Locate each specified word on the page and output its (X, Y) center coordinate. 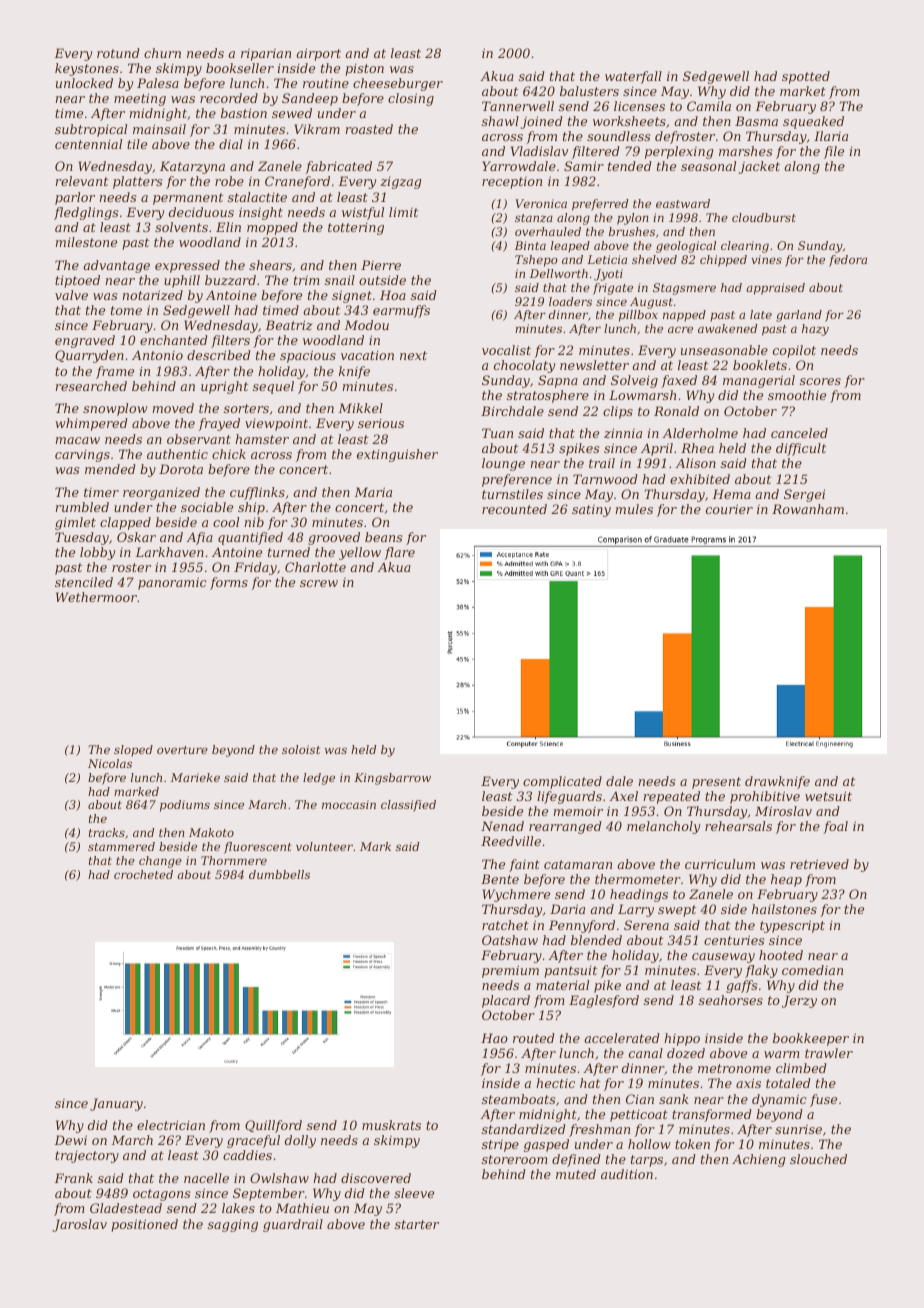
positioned (144, 1225)
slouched (818, 1159)
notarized (152, 295)
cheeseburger (398, 84)
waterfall (633, 77)
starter (417, 1224)
